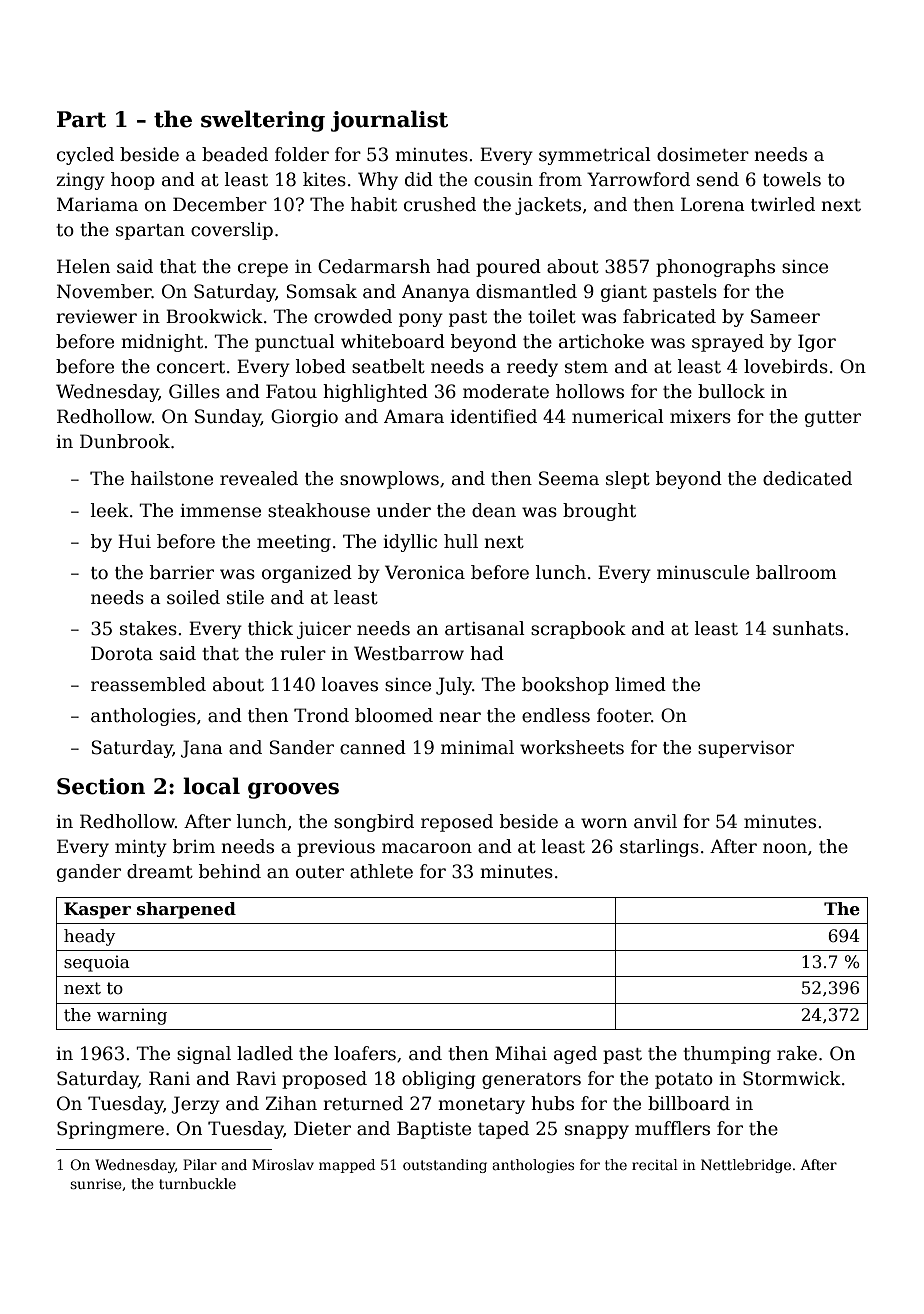 The image size is (924, 1314). I want to click on noon, so click(785, 848).
